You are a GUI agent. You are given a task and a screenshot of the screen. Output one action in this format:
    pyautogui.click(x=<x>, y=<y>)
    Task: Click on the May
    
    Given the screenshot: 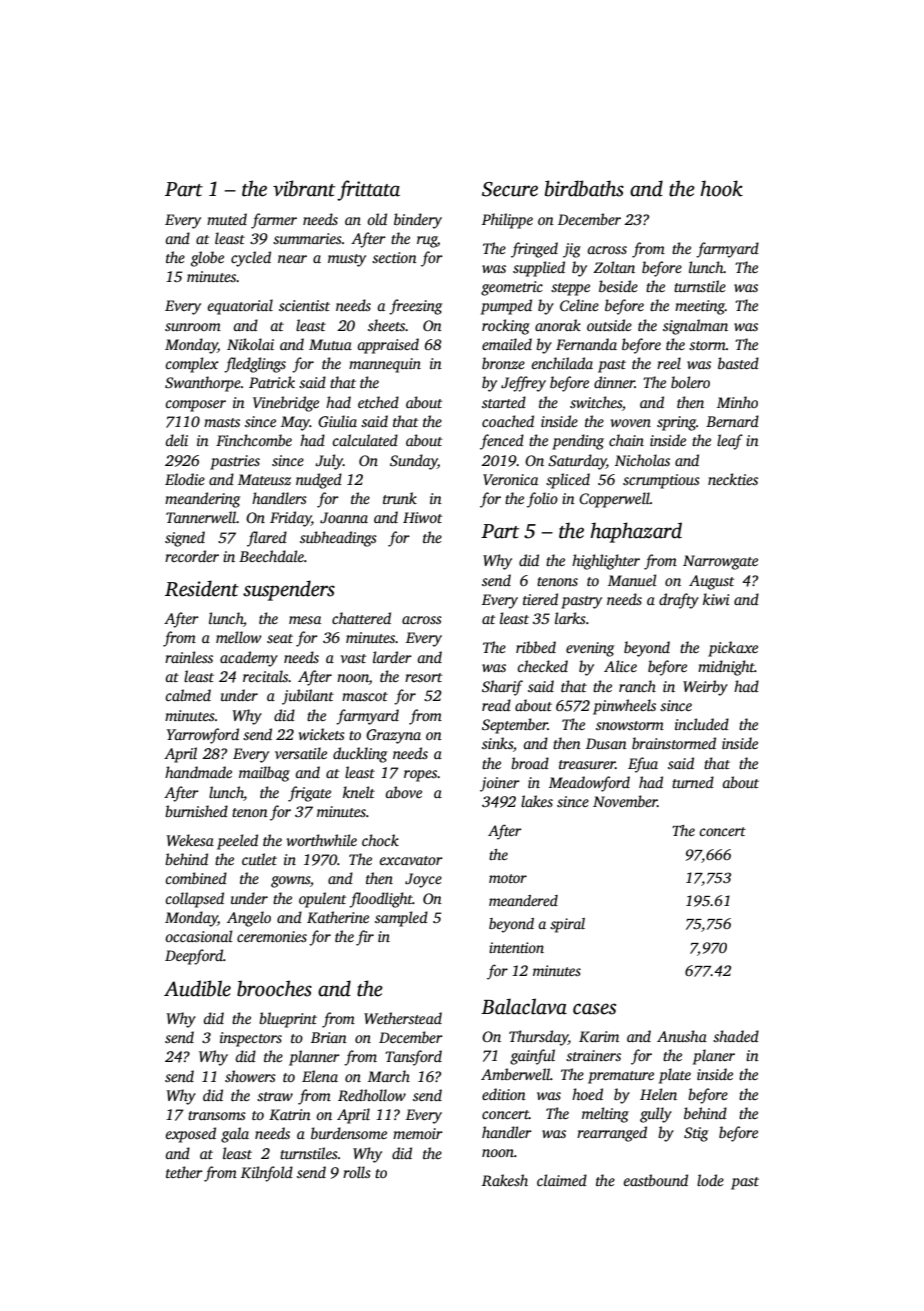 What is the action you would take?
    pyautogui.click(x=295, y=423)
